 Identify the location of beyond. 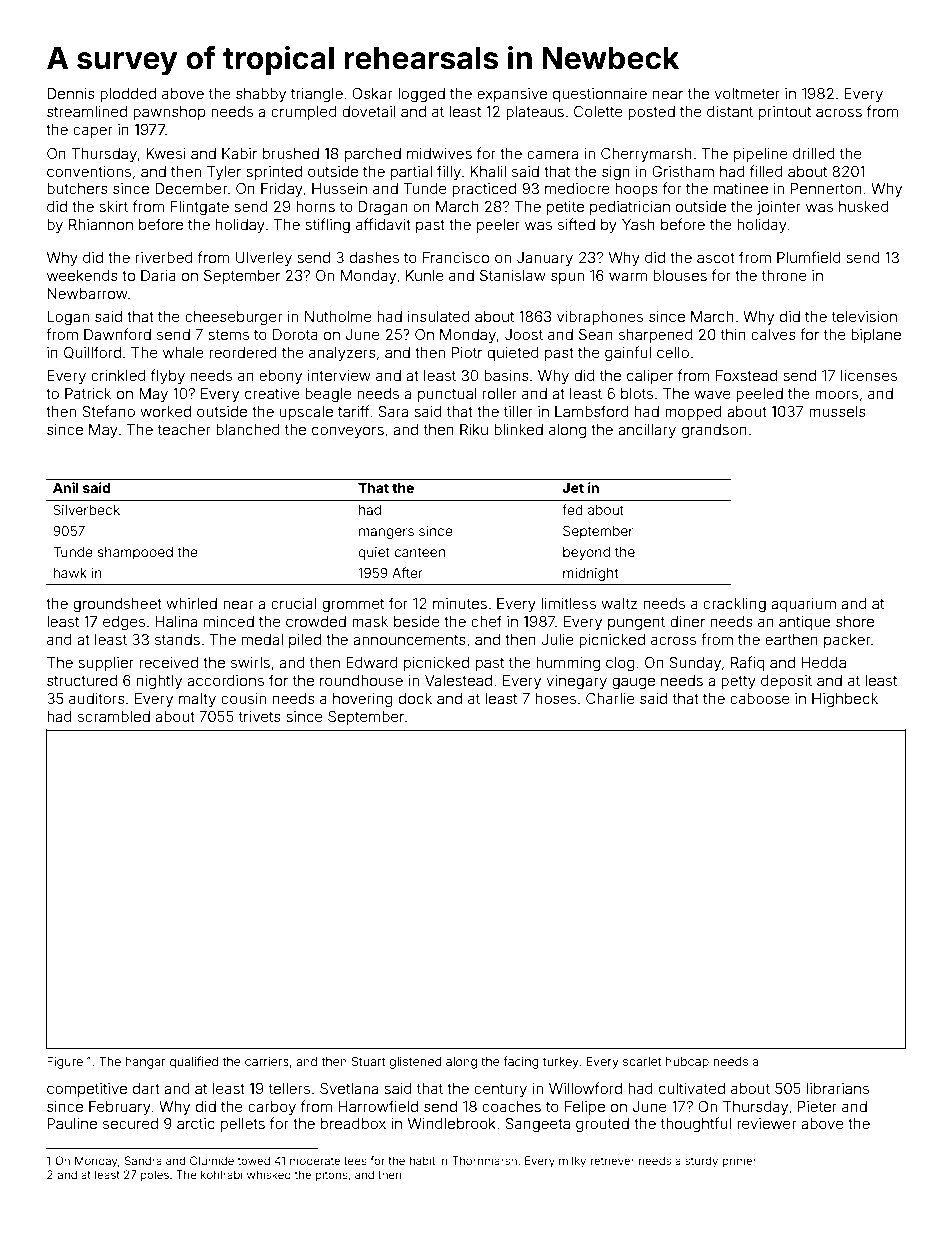
(586, 553).
